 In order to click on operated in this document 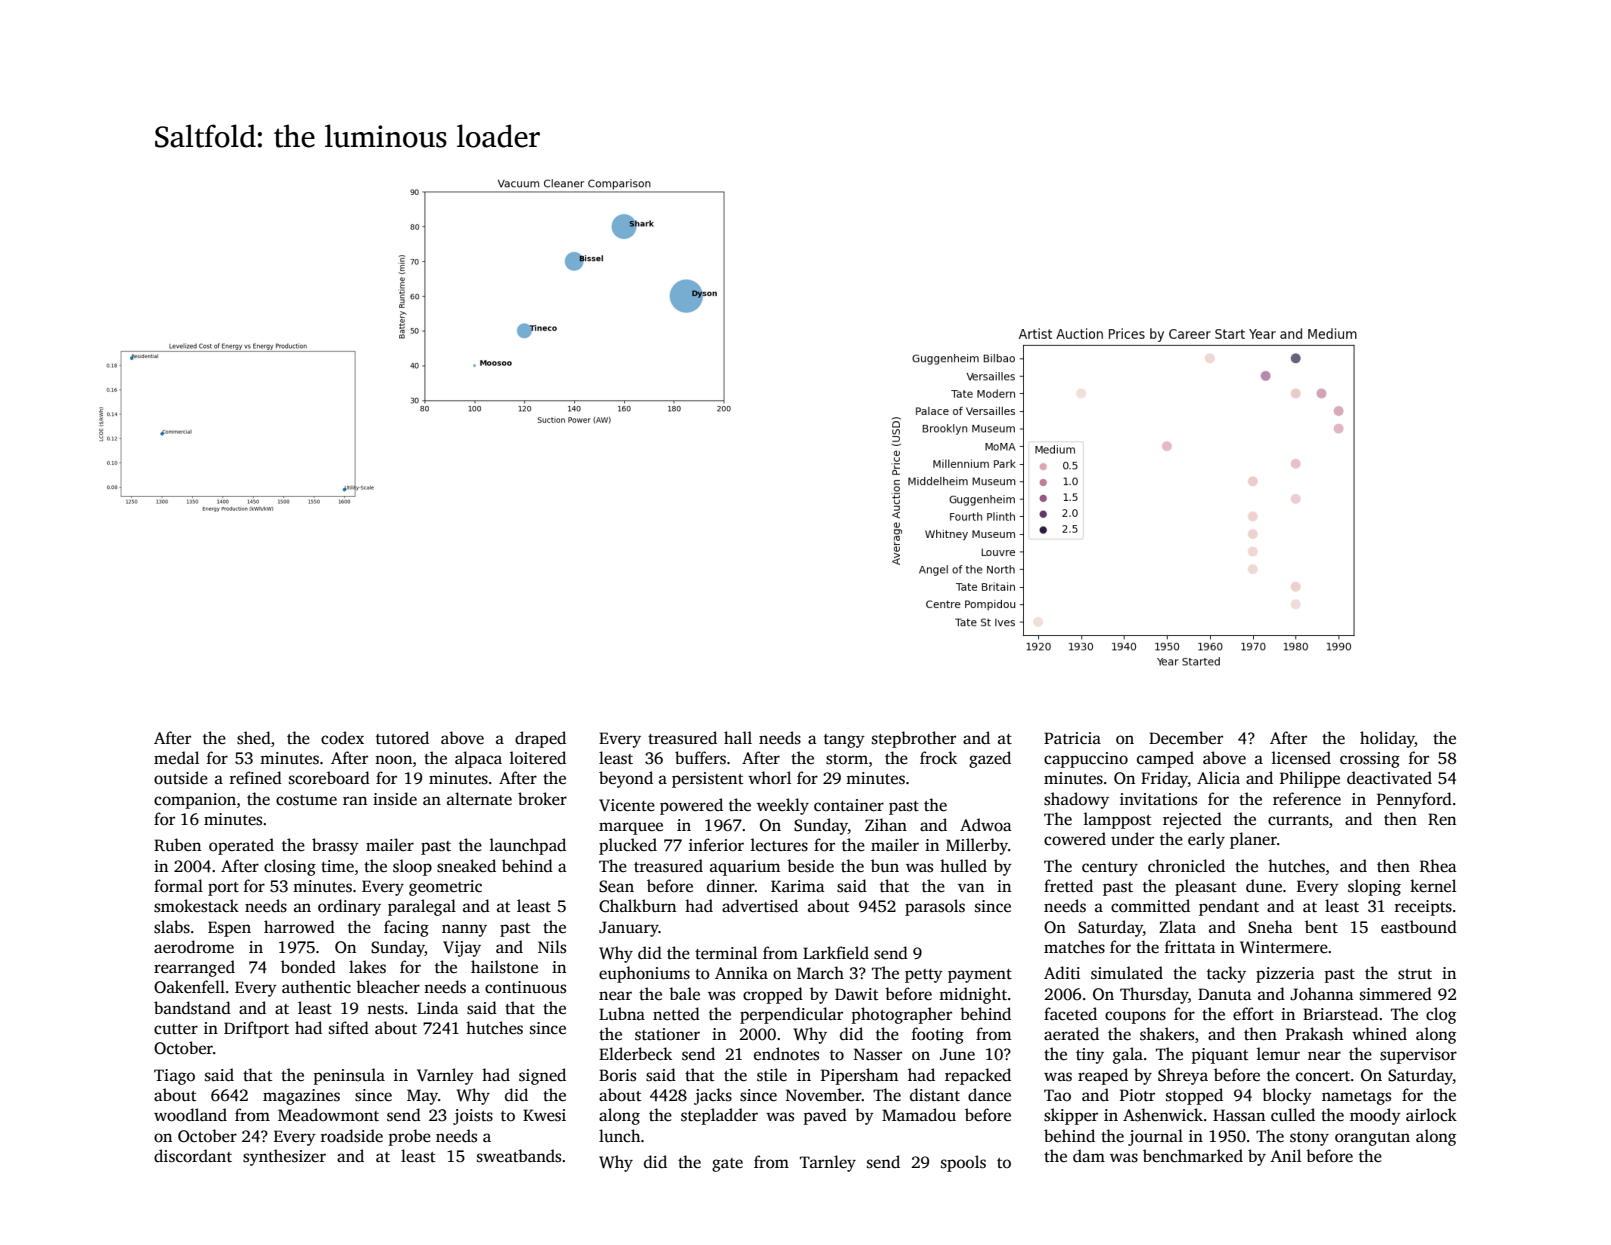, I will do `click(241, 846)`.
